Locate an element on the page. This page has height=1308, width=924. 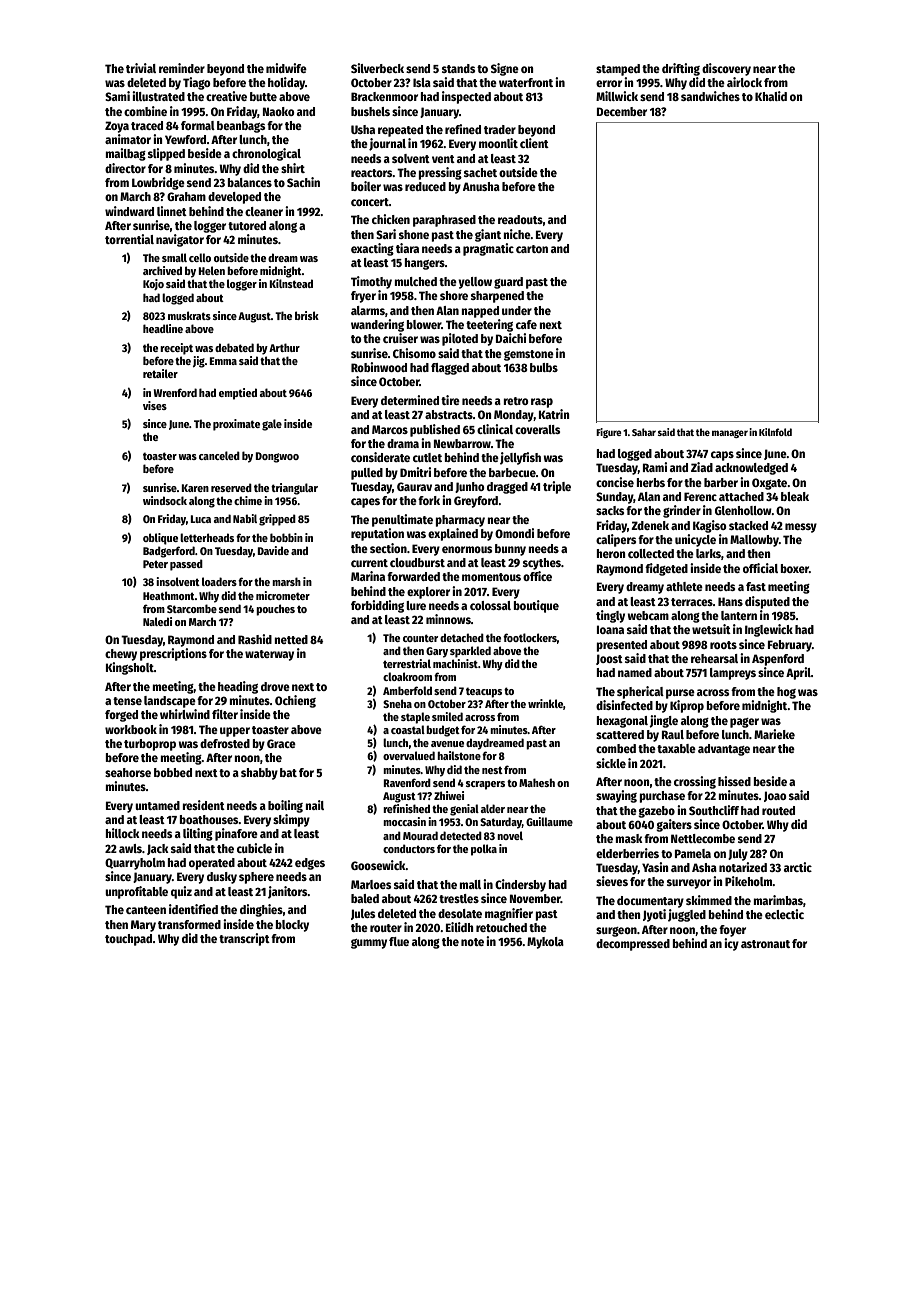
Kiprop is located at coordinates (687, 706).
